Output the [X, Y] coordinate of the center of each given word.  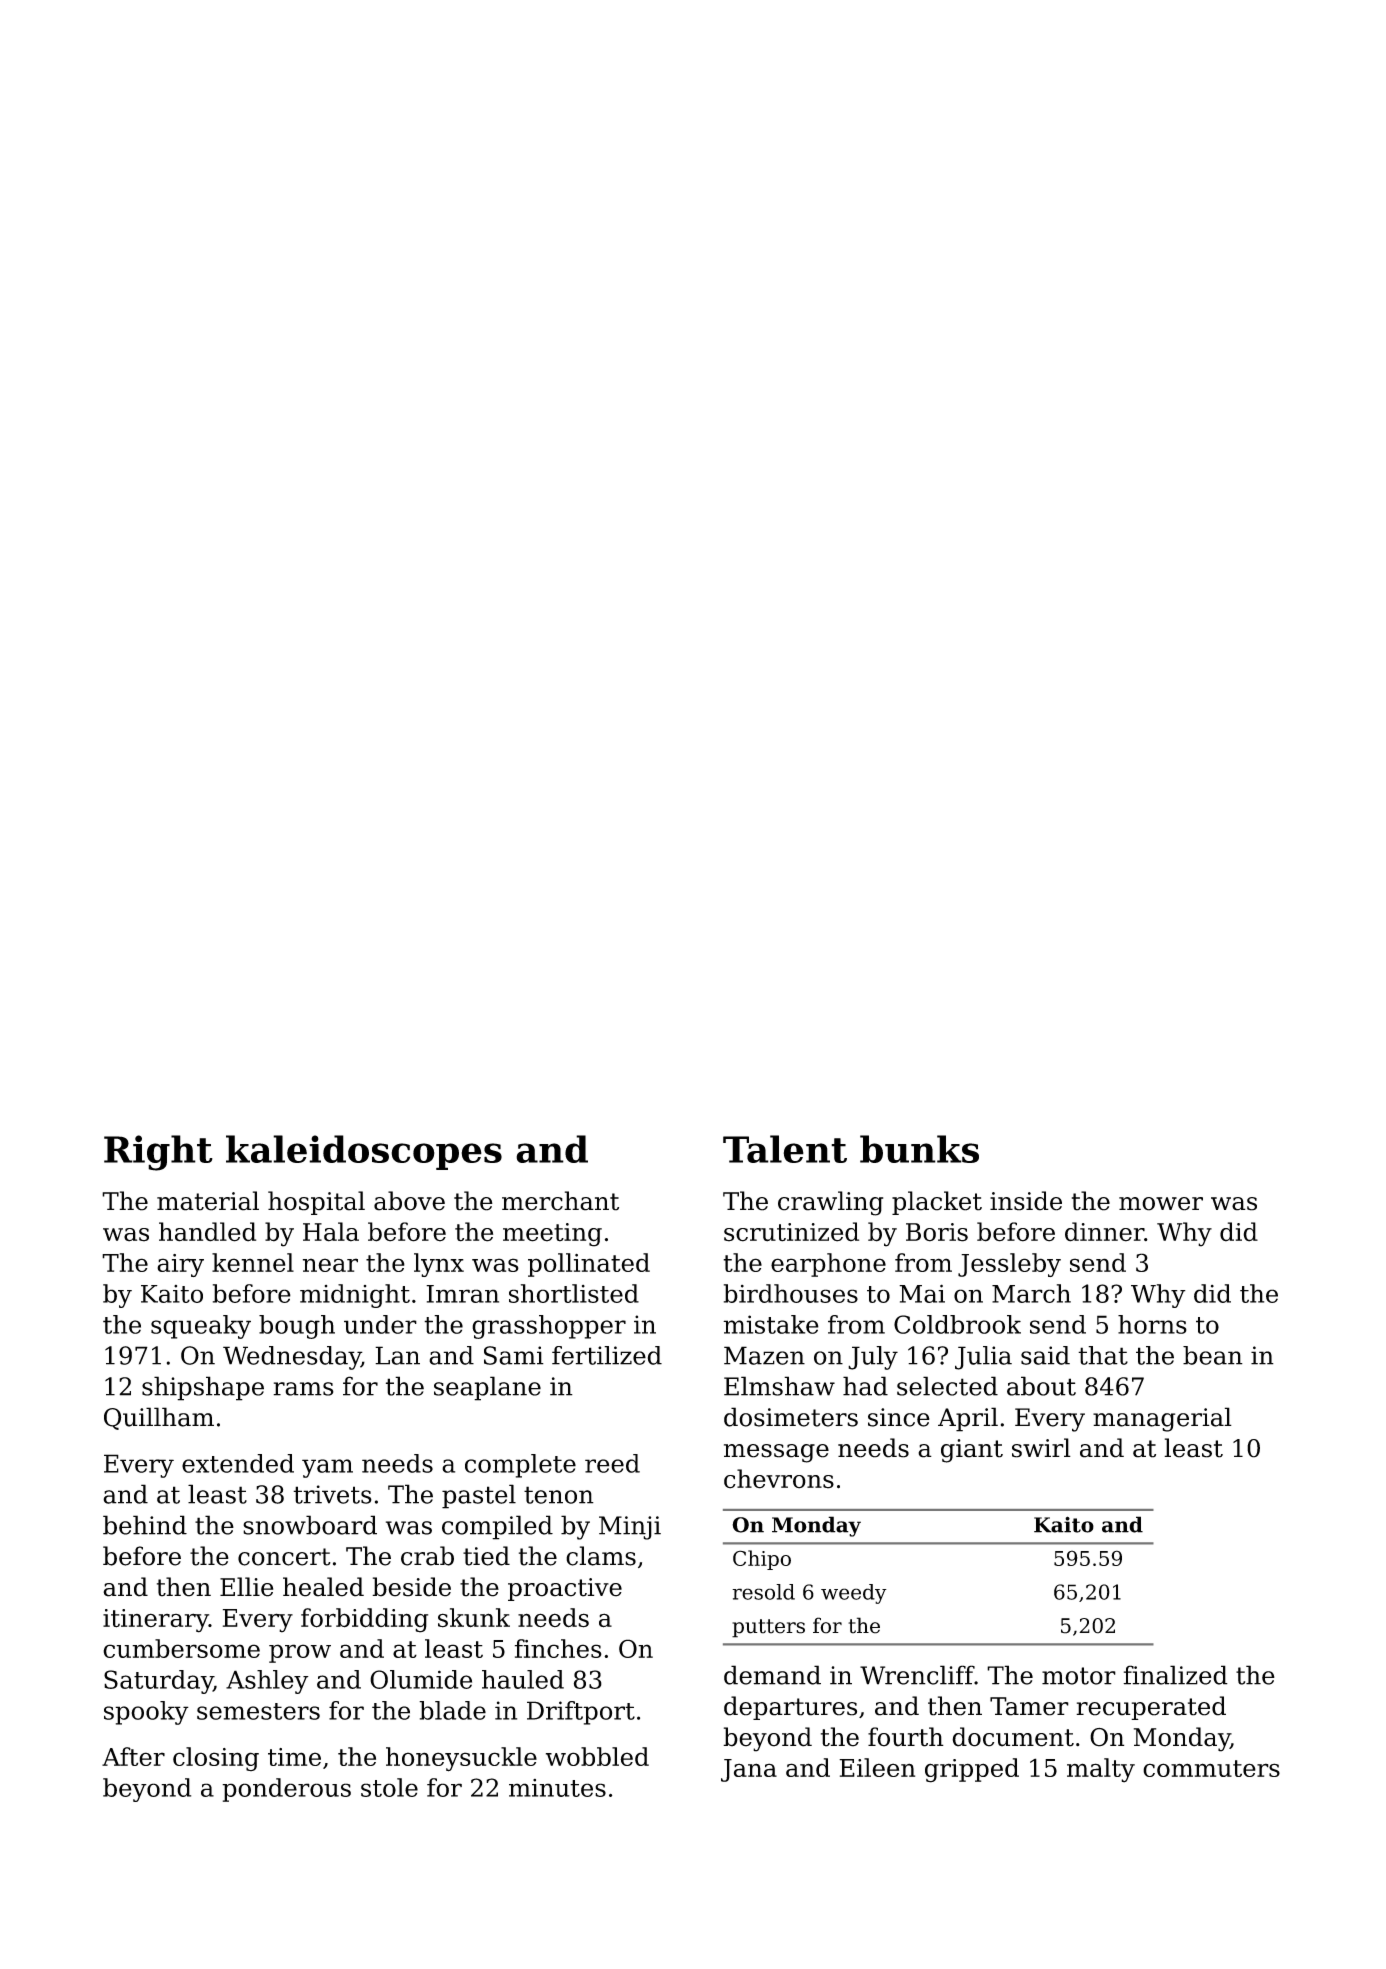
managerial [1162, 1419]
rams [303, 1389]
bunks [919, 1149]
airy [180, 1265]
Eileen [877, 1767]
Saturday [158, 1682]
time [294, 1757]
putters [768, 1628]
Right [158, 1153]
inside [1026, 1201]
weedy [854, 1594]
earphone [828, 1265]
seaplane [487, 1388]
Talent [785, 1149]
